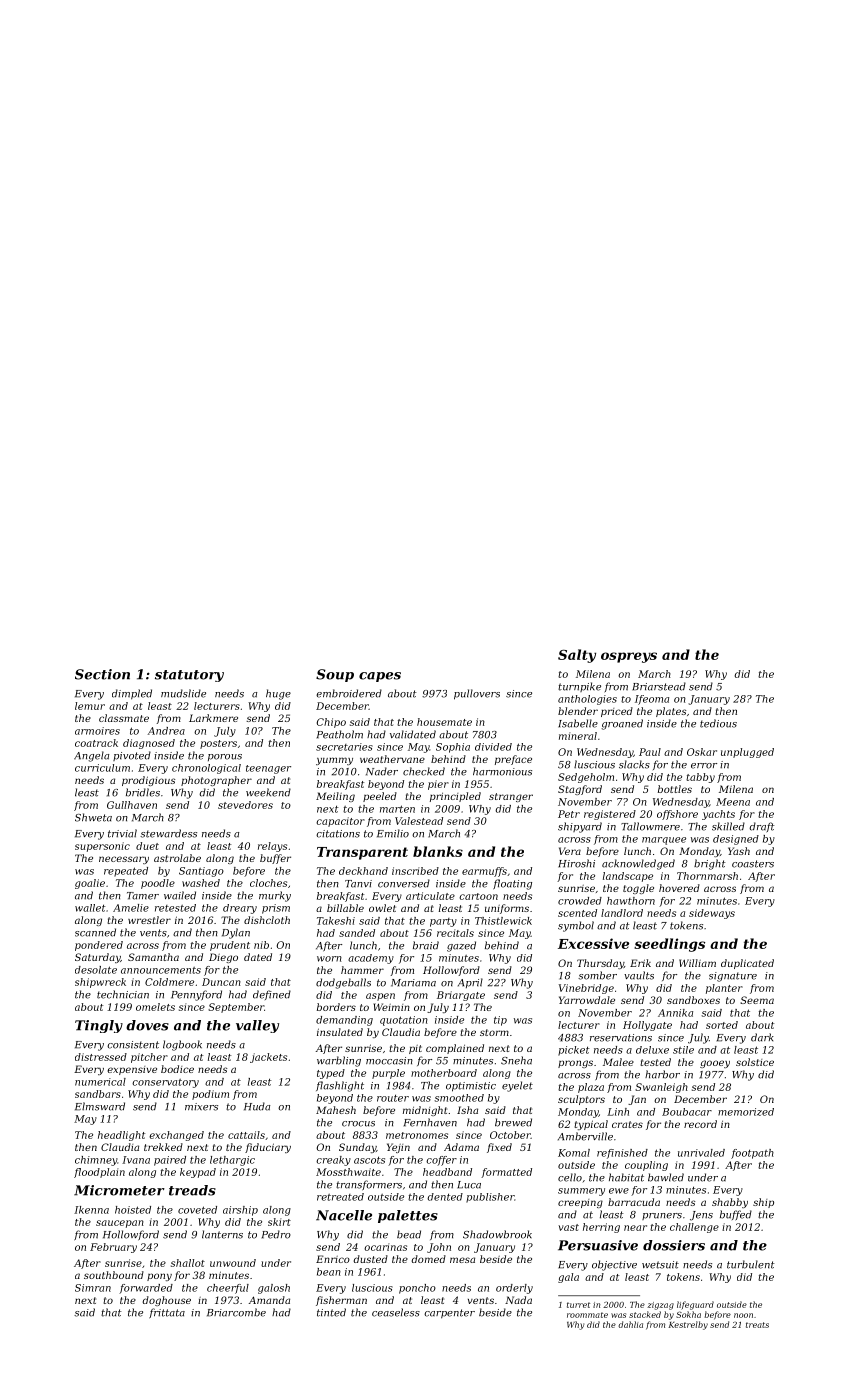 This screenshot has width=849, height=1400. I want to click on dishcloth, so click(267, 920).
